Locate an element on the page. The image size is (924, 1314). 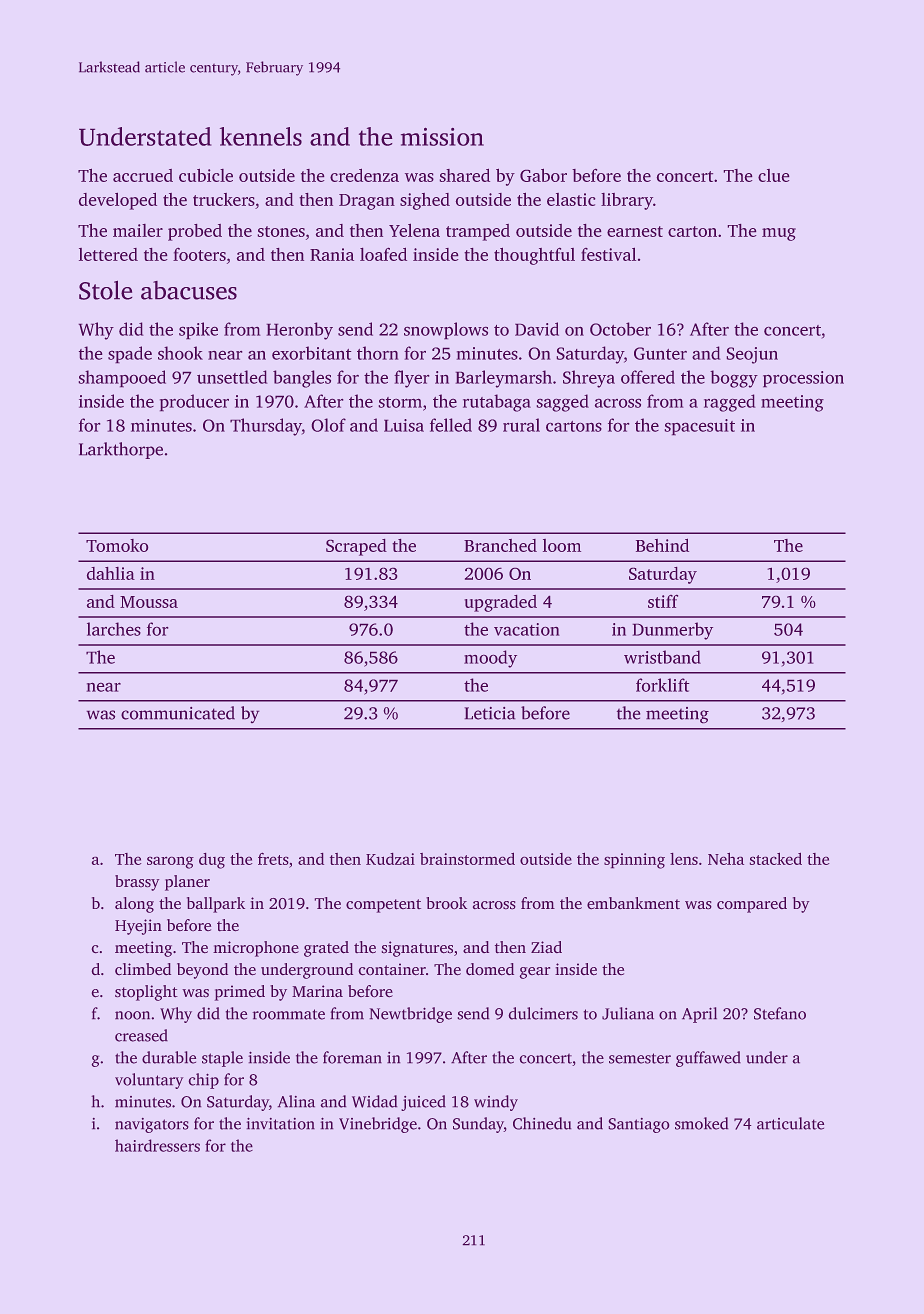
clue is located at coordinates (774, 175).
